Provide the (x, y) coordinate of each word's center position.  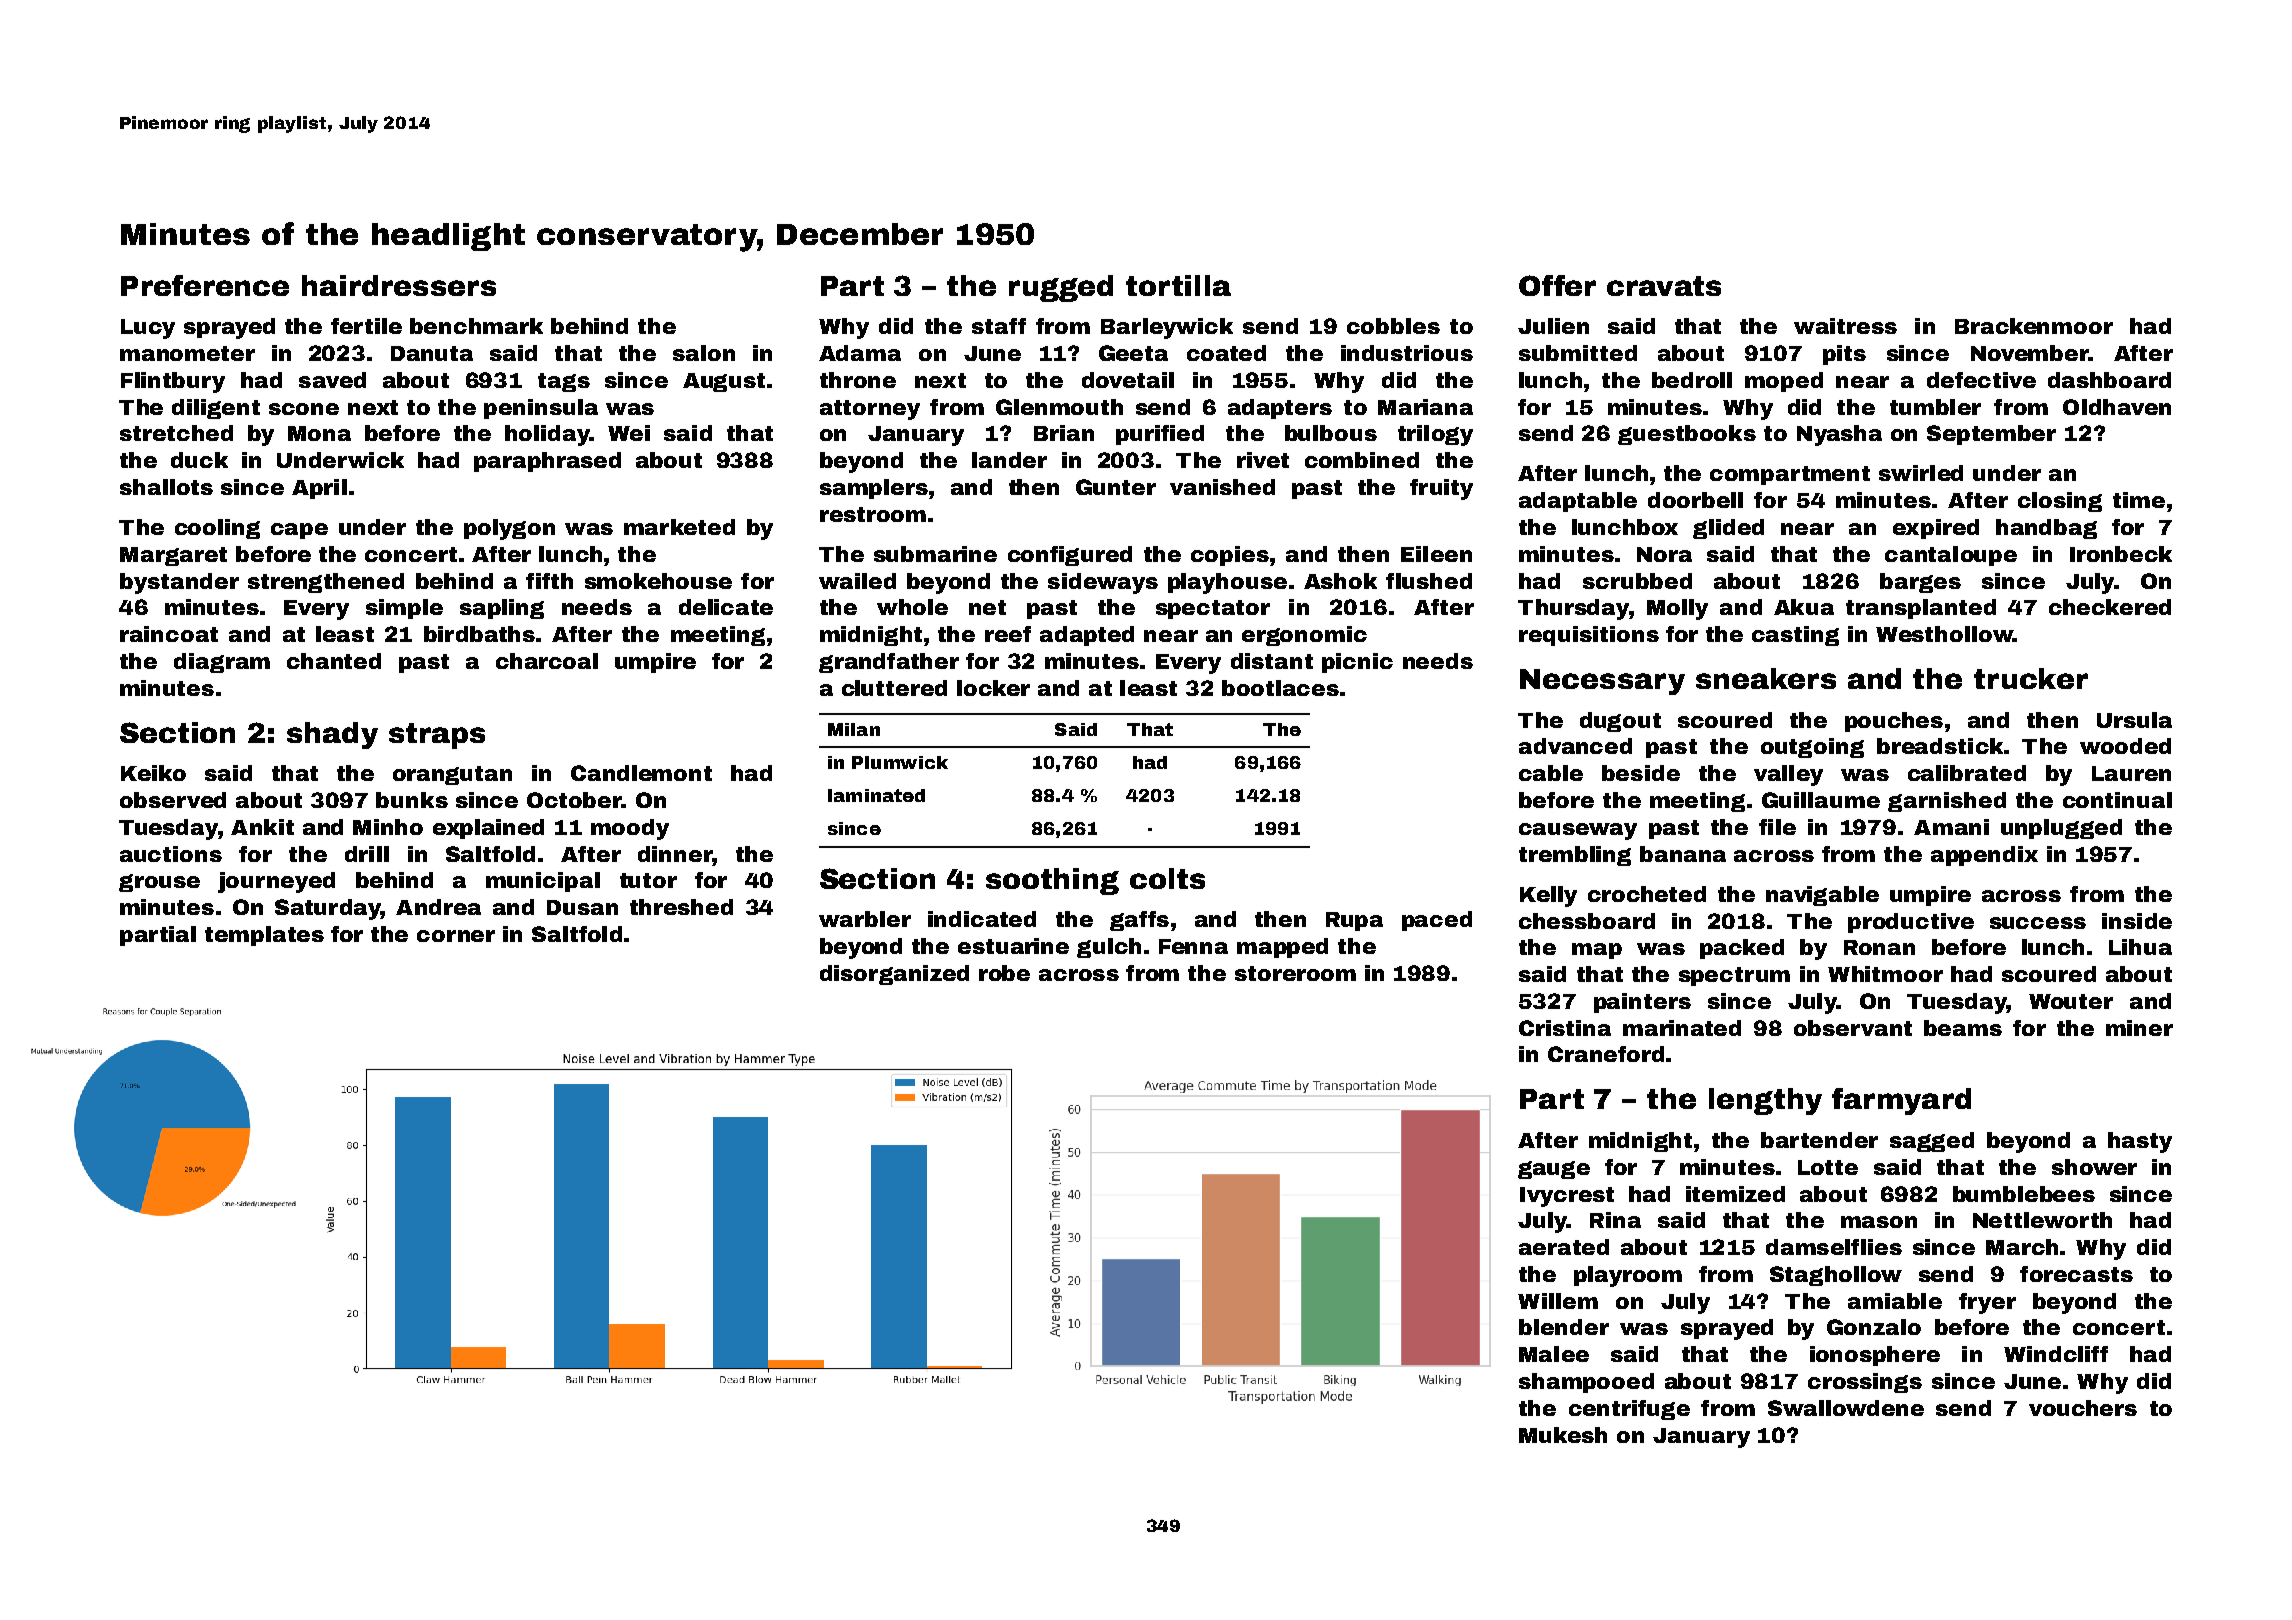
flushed (1429, 581)
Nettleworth (2042, 1220)
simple (404, 609)
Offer (1557, 285)
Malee (1554, 1354)
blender (1564, 1327)
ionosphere (1875, 1356)
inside (2137, 921)
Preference (205, 285)
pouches (1894, 722)
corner (456, 936)
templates (264, 936)
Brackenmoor (2034, 326)
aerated (1564, 1247)
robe (1004, 973)
